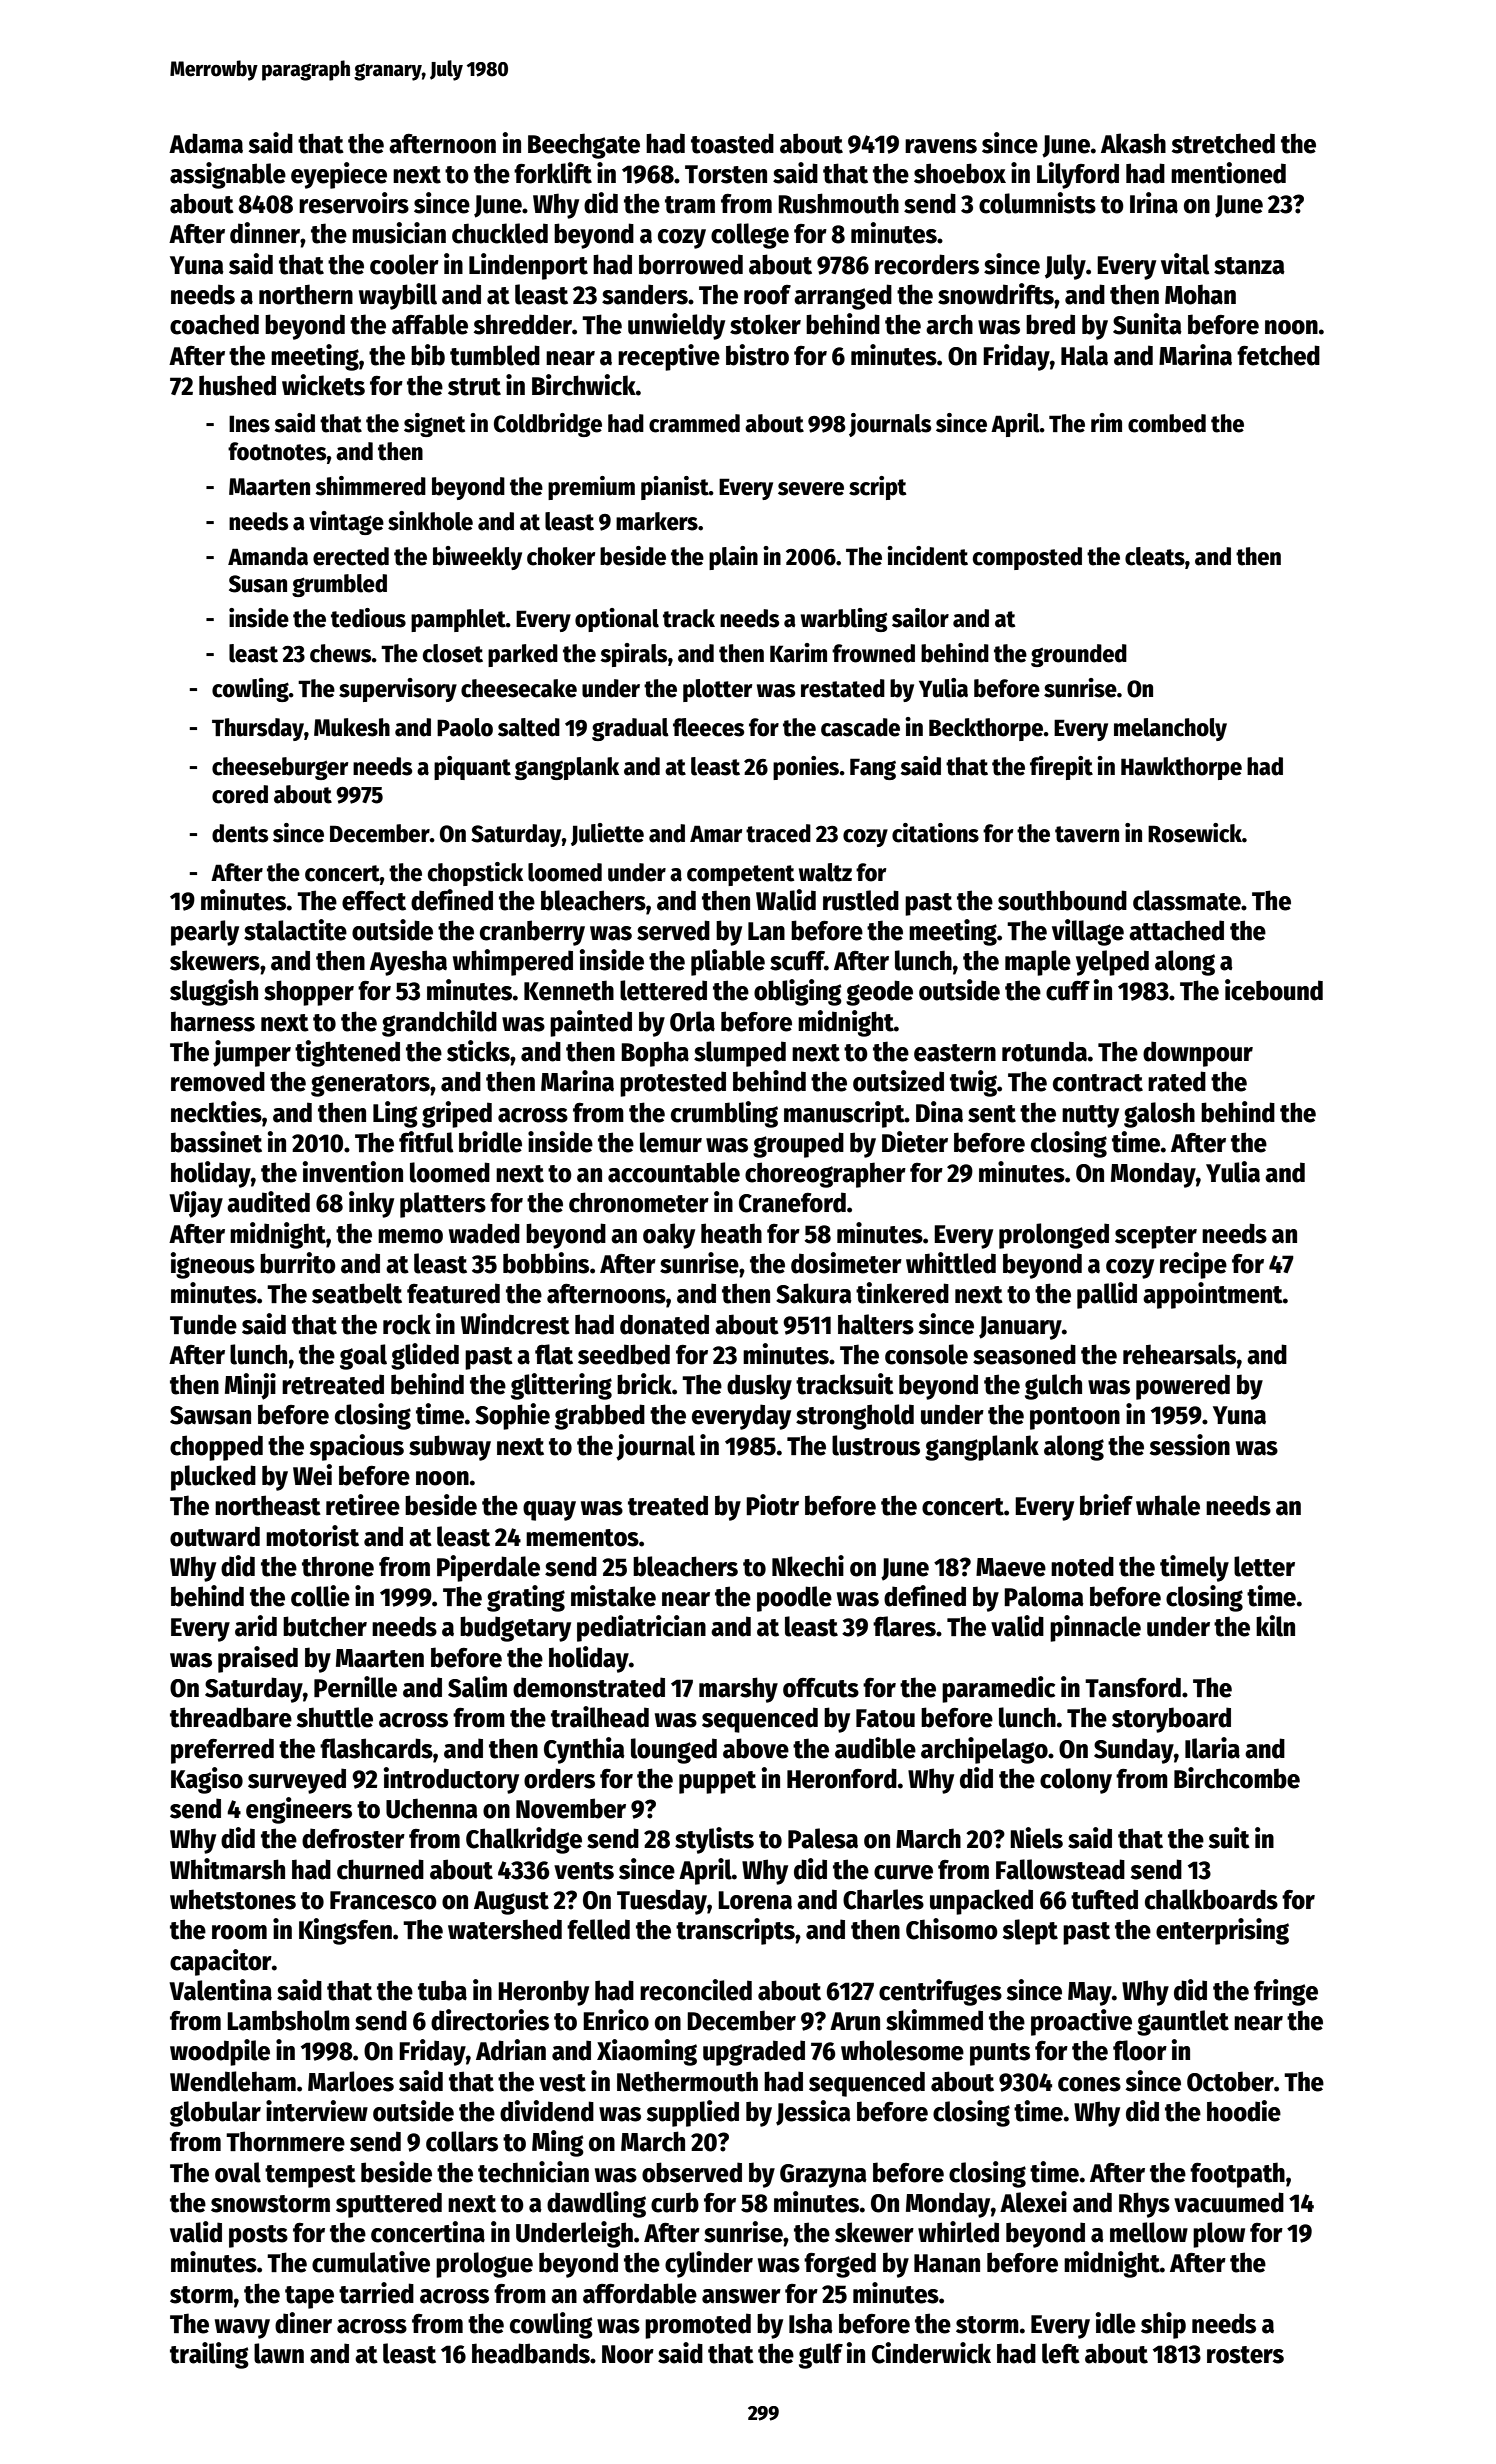 Image resolution: width=1496 pixels, height=2464 pixels. I want to click on Beechgate, so click(584, 146).
